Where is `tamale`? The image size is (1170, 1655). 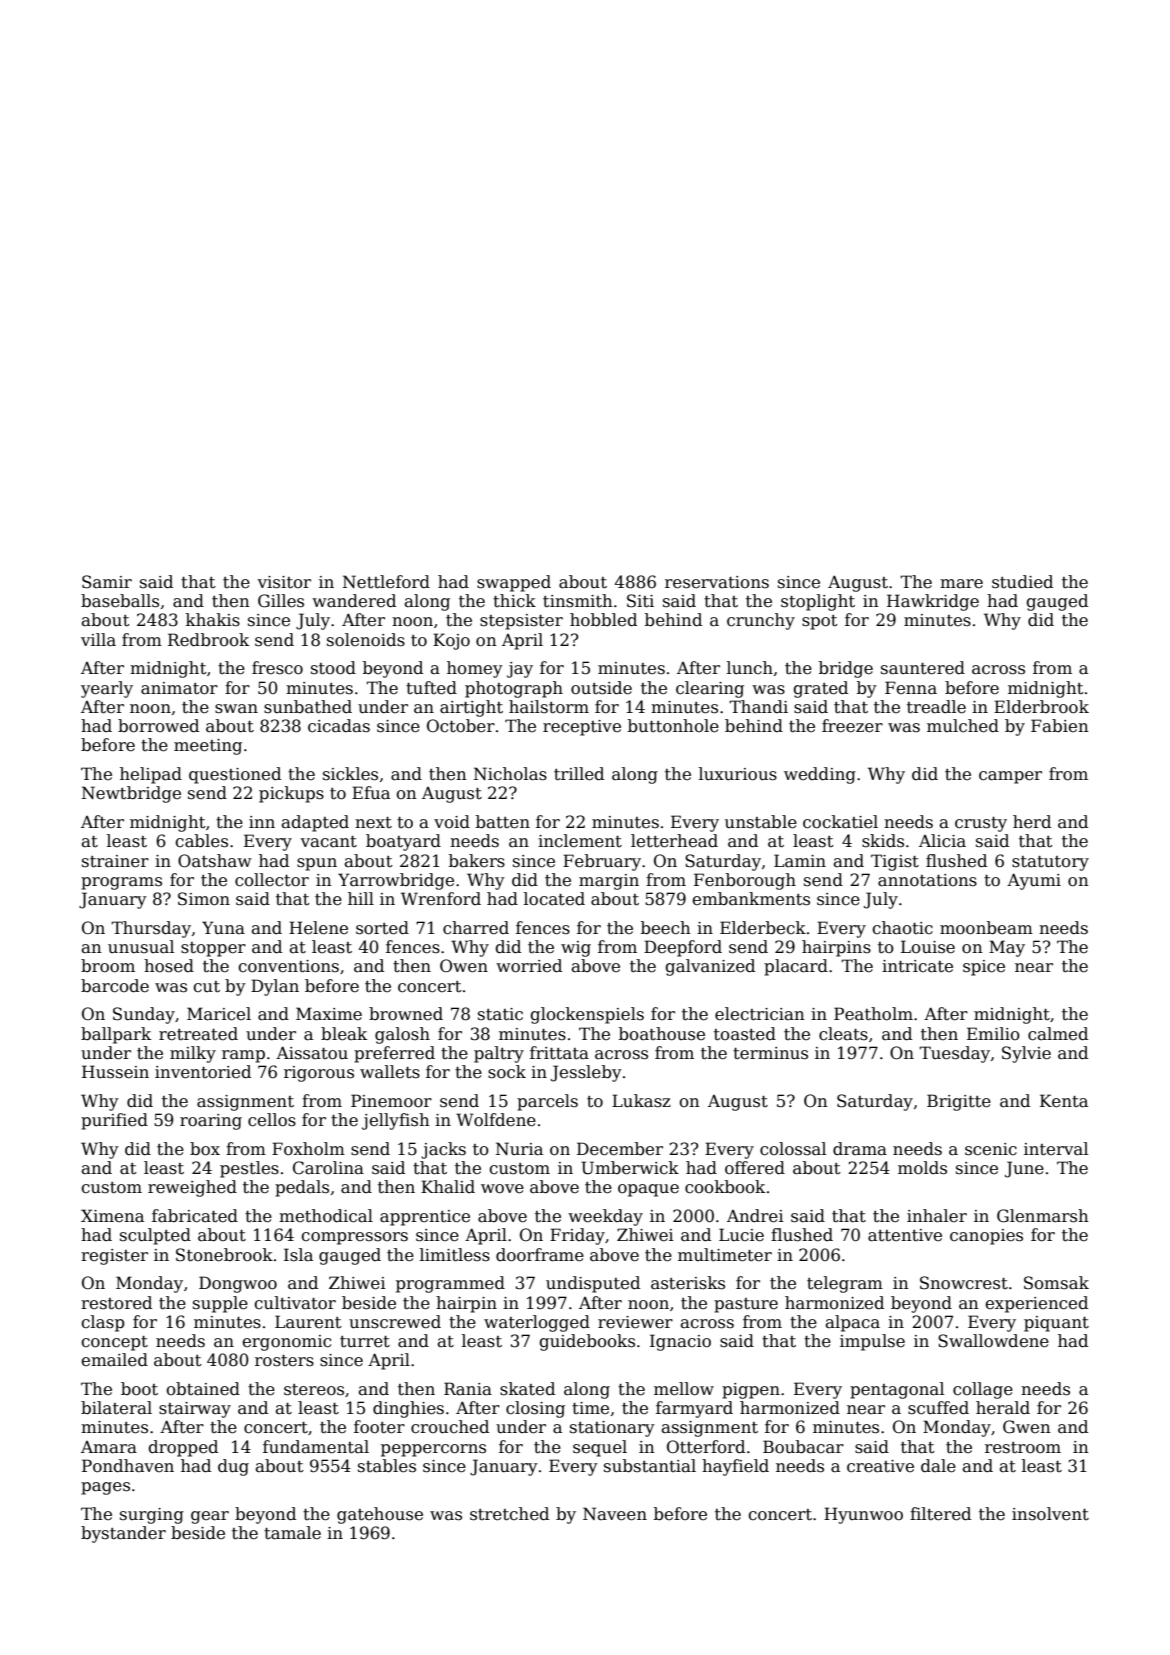
tamale is located at coordinates (292, 1533).
